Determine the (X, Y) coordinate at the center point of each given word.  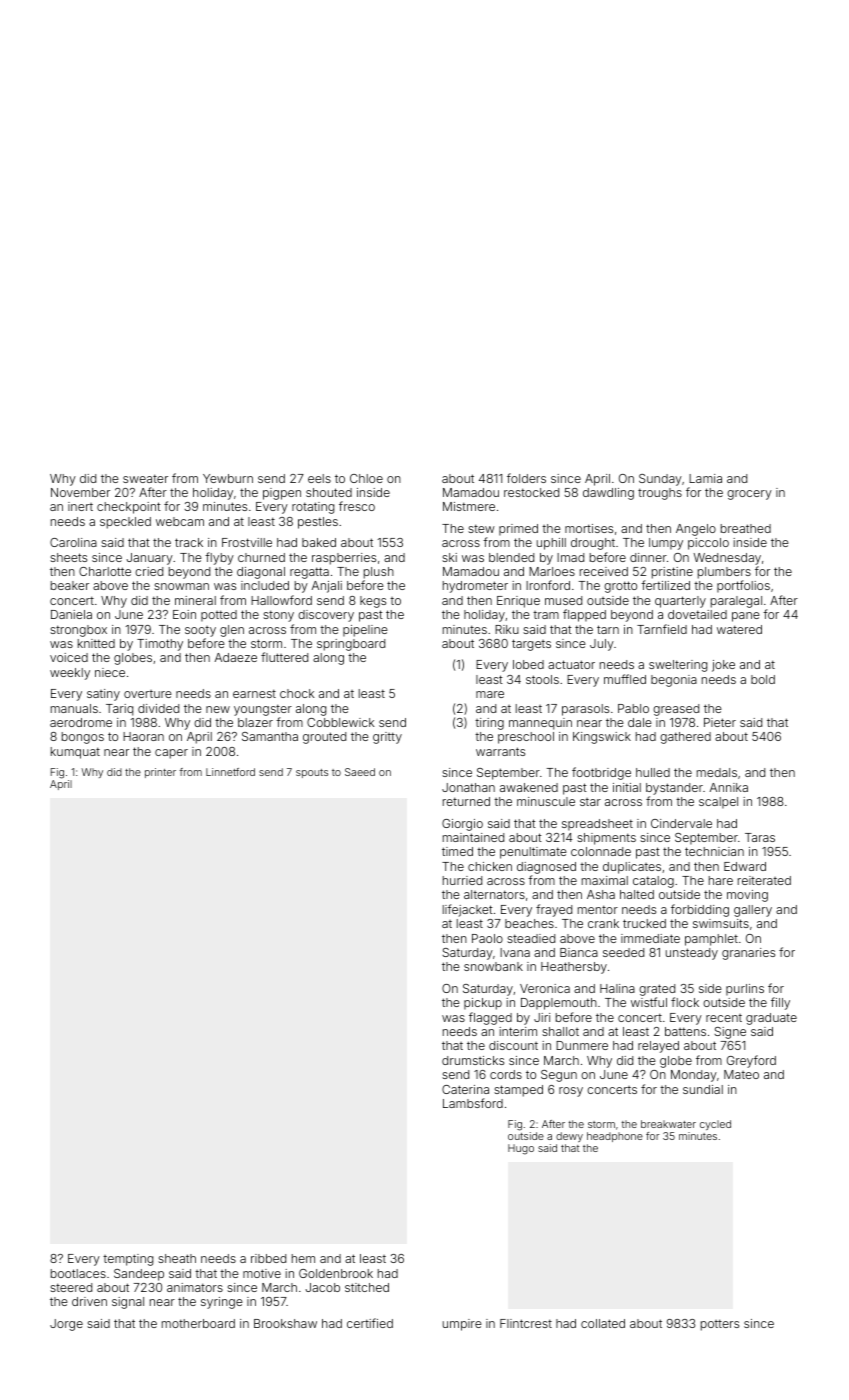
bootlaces (78, 1273)
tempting (128, 1260)
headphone (615, 1137)
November (80, 492)
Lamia (705, 478)
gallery (753, 911)
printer (160, 773)
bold (763, 679)
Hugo (521, 1149)
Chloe (366, 478)
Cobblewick (340, 722)
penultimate (533, 853)
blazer (255, 722)
